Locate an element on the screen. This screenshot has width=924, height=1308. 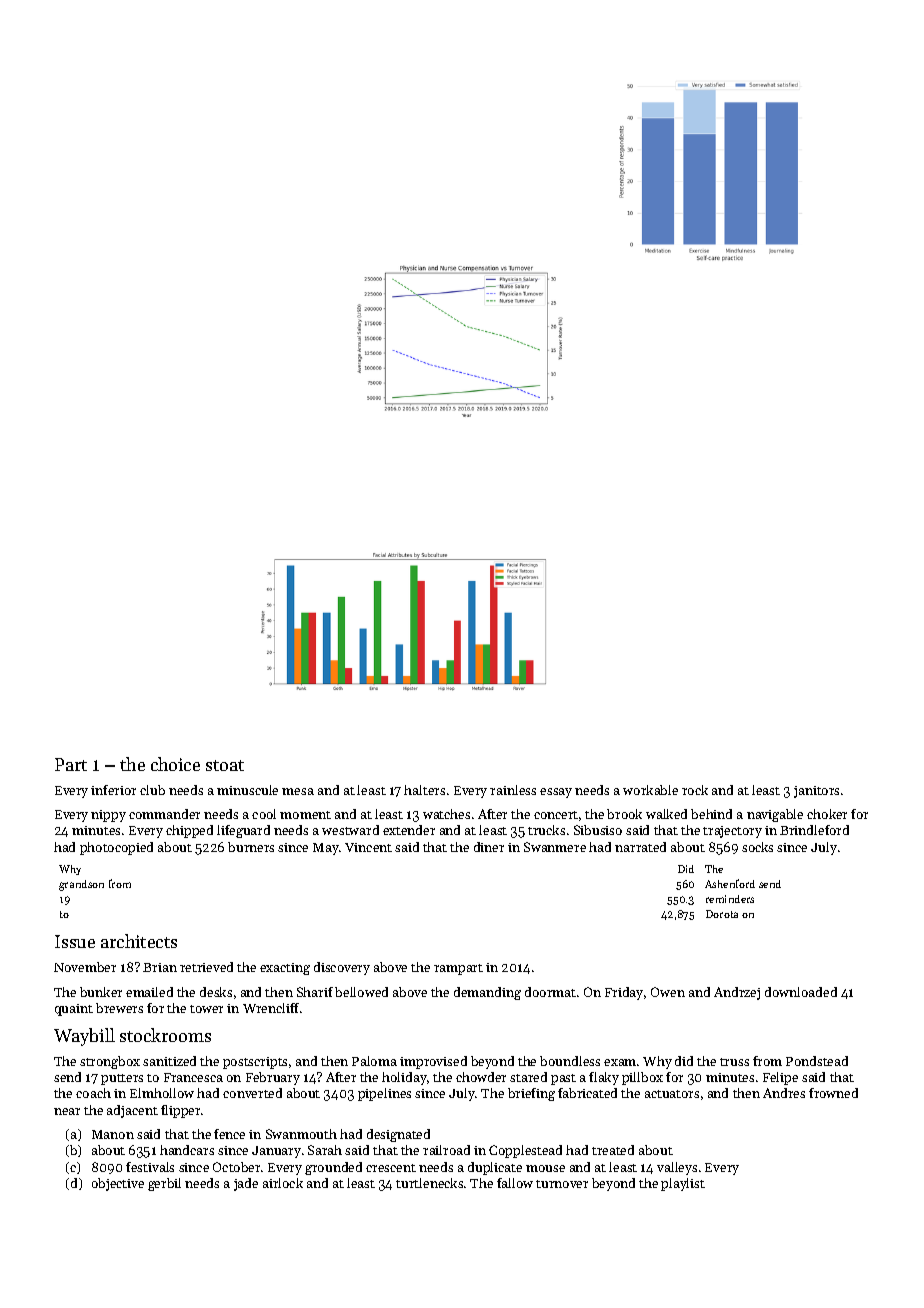
bunker is located at coordinates (101, 992).
